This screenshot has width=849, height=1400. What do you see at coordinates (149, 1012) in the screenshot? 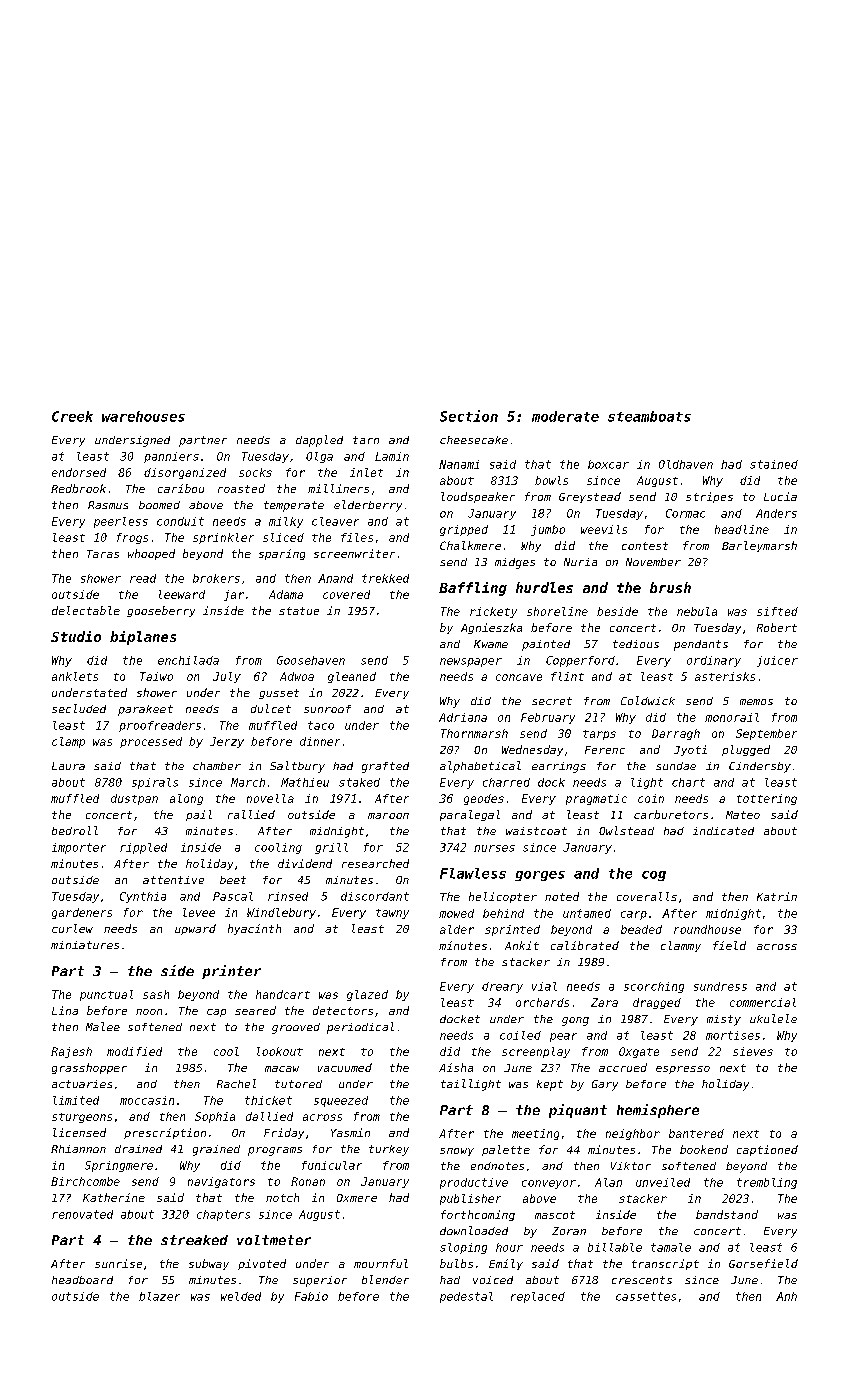
I see `noon` at bounding box center [149, 1012].
